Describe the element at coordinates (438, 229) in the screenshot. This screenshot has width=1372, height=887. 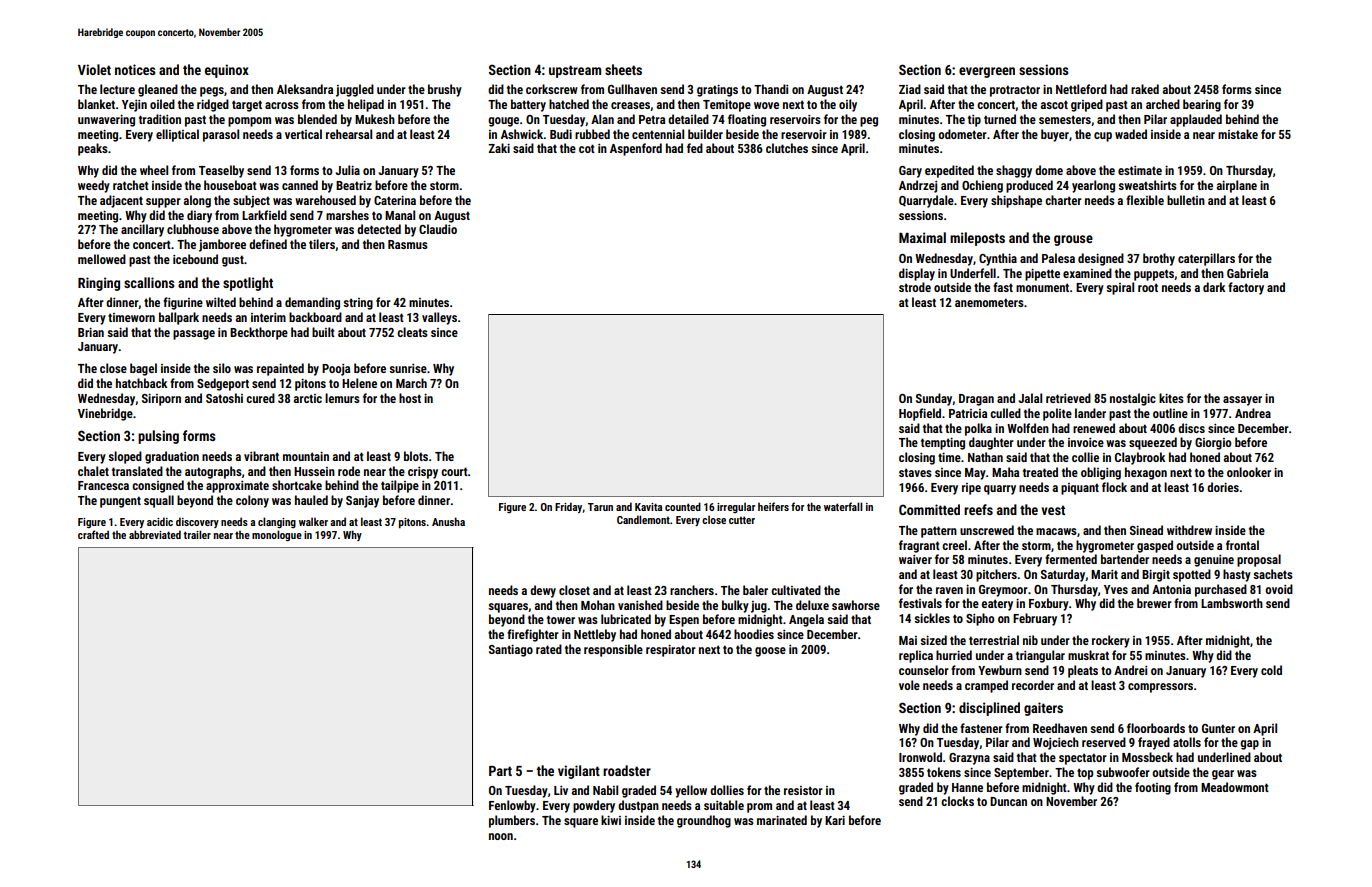
I see `Claudio` at that location.
